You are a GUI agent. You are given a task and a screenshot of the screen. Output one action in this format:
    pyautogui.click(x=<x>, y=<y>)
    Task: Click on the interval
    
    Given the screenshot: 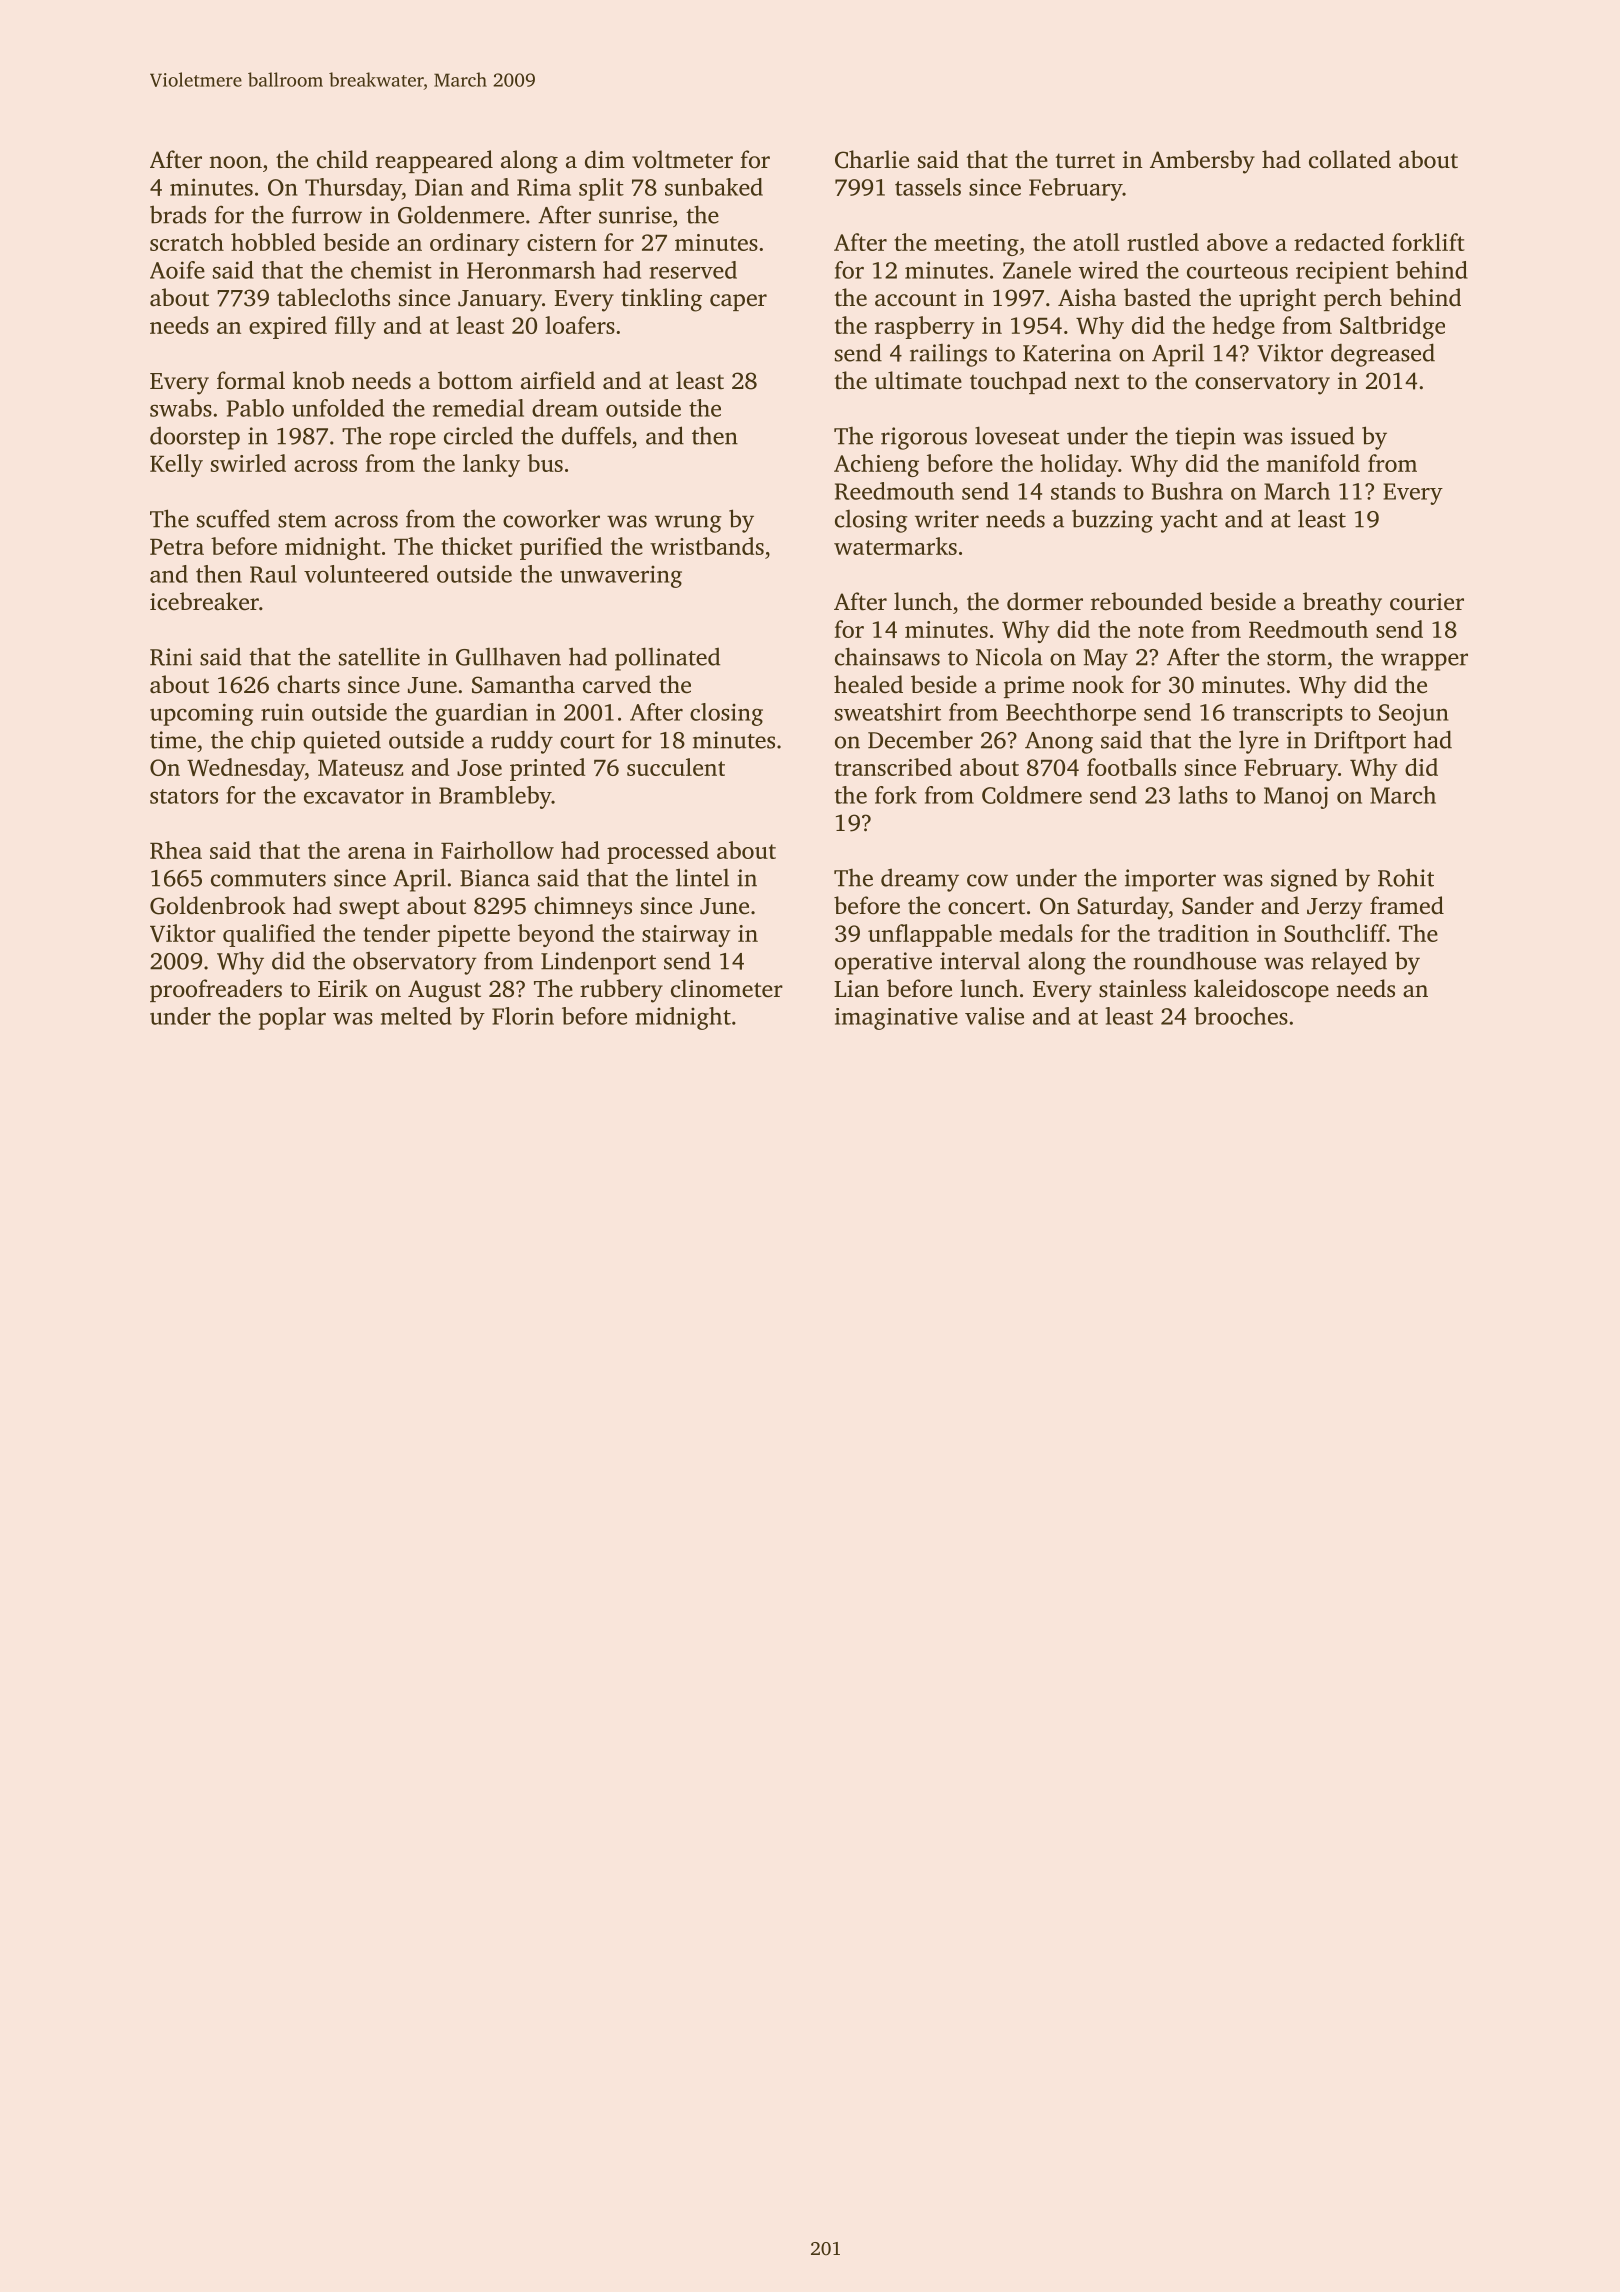 What is the action you would take?
    pyautogui.click(x=980, y=960)
